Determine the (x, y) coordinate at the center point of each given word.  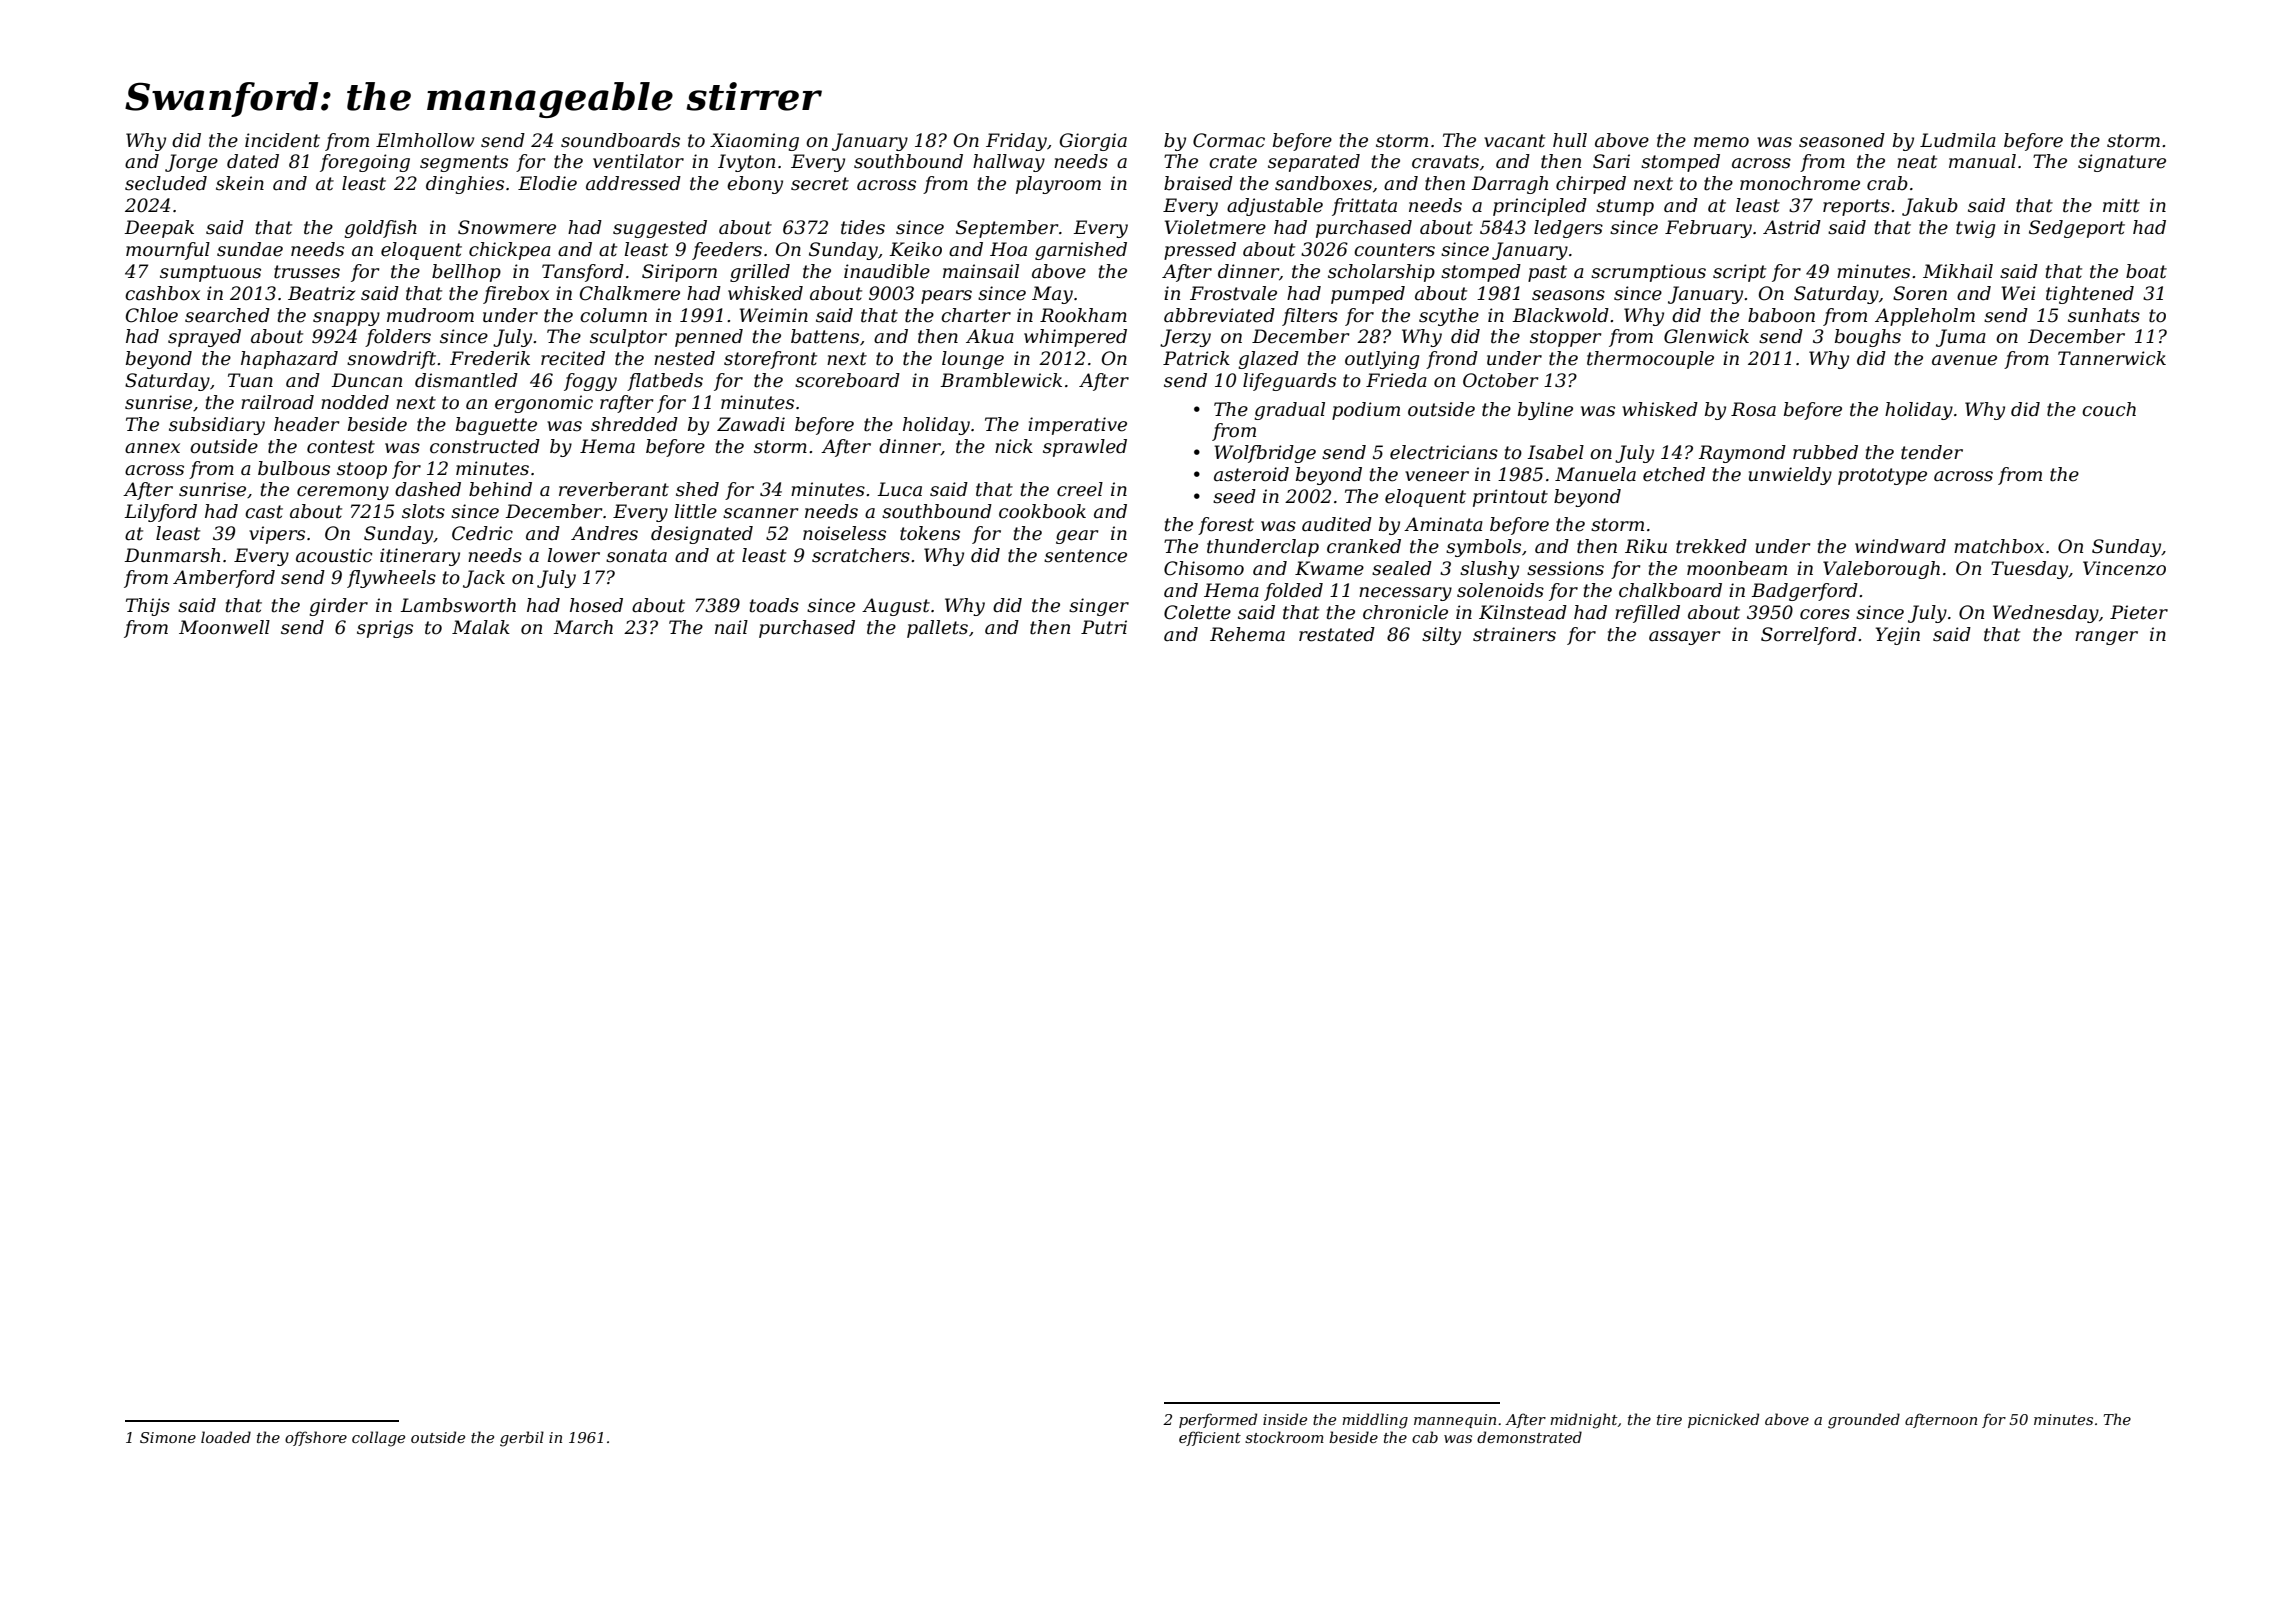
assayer (1684, 638)
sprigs (385, 629)
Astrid (1792, 227)
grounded (1864, 1421)
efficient (1210, 1438)
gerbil (522, 1439)
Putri (1104, 627)
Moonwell (224, 627)
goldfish (380, 229)
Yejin (1898, 636)
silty (1441, 636)
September (1007, 229)
